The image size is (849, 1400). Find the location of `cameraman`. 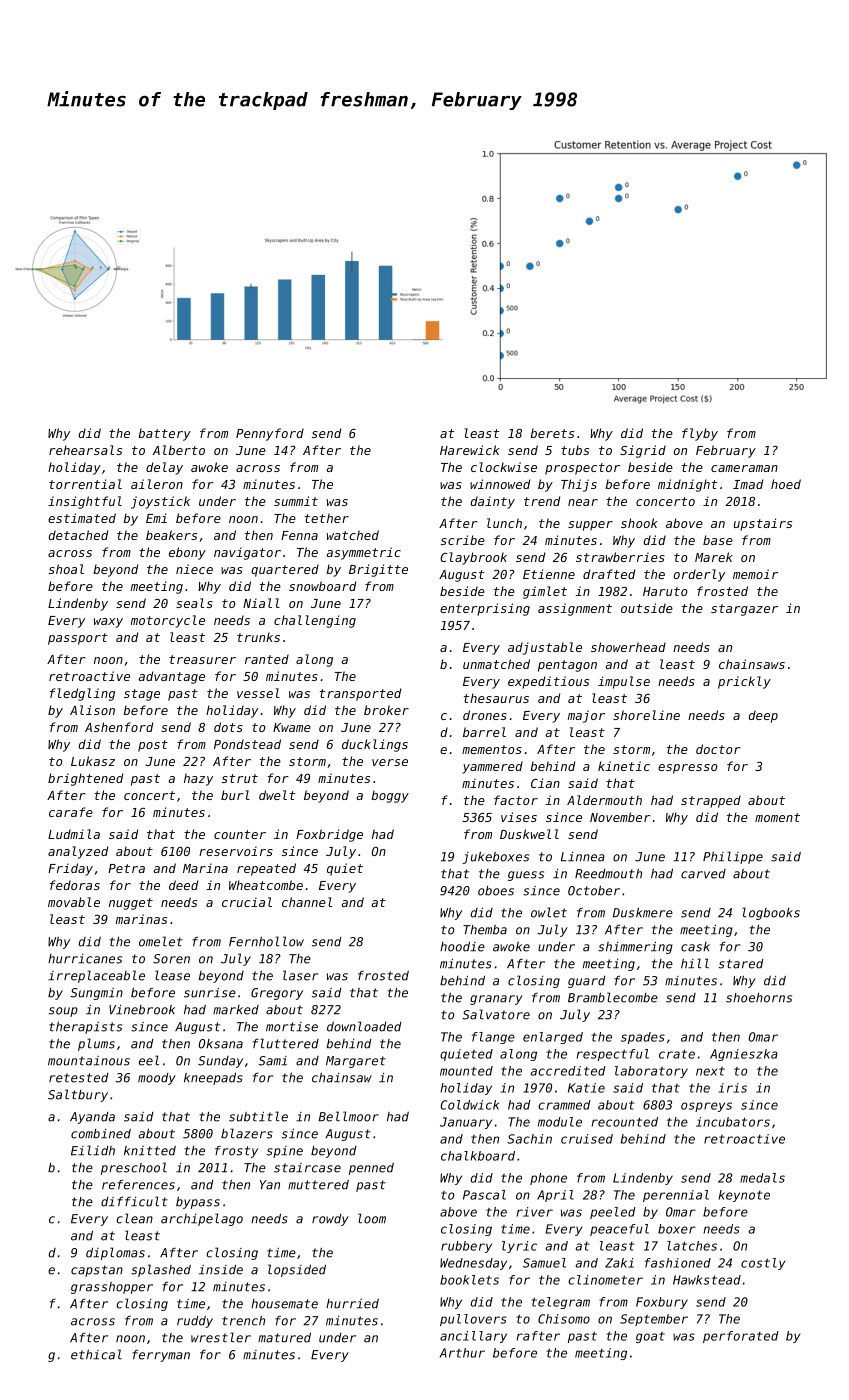

cameraman is located at coordinates (744, 468).
